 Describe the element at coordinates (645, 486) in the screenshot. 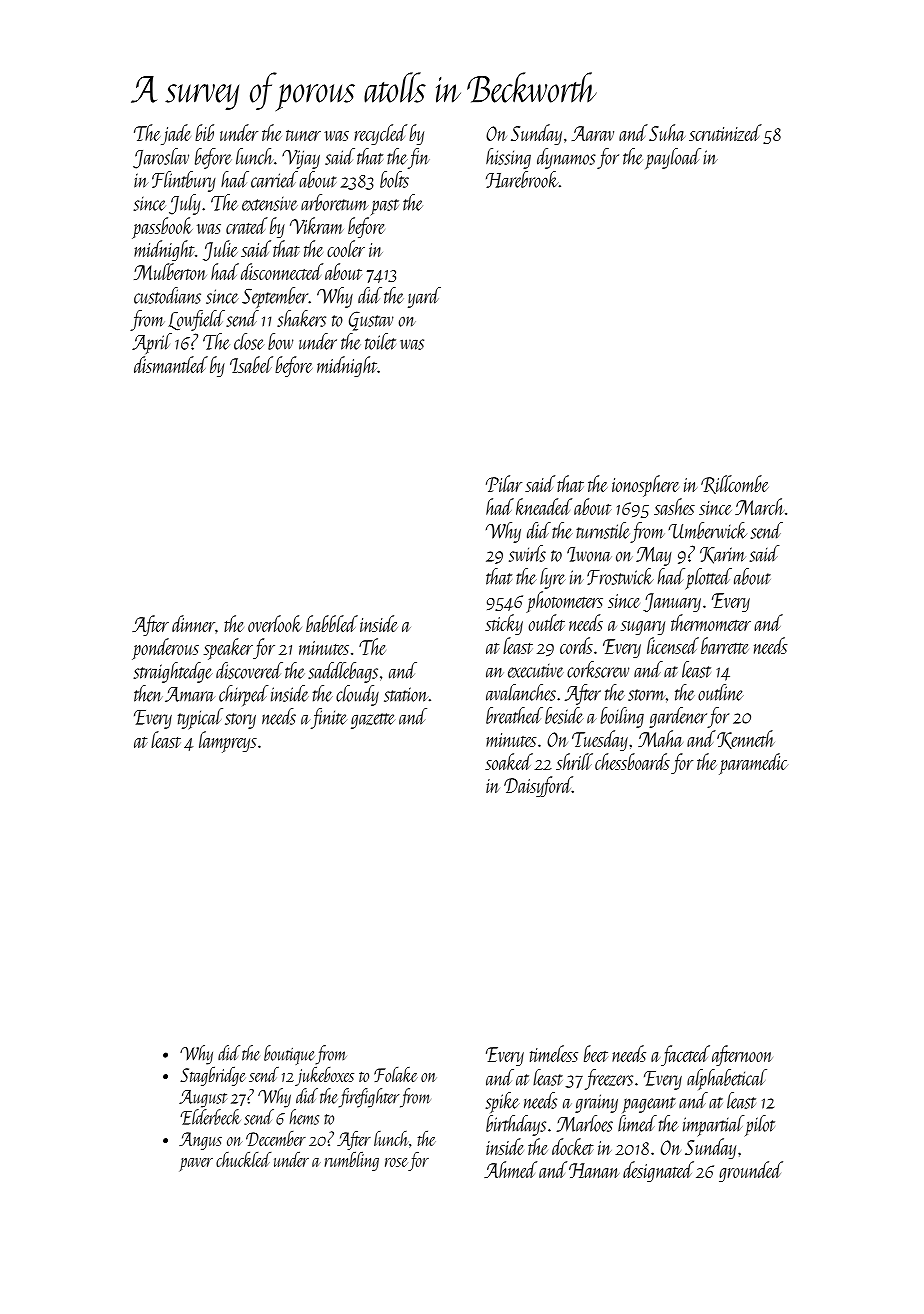

I see `ionosphere` at that location.
